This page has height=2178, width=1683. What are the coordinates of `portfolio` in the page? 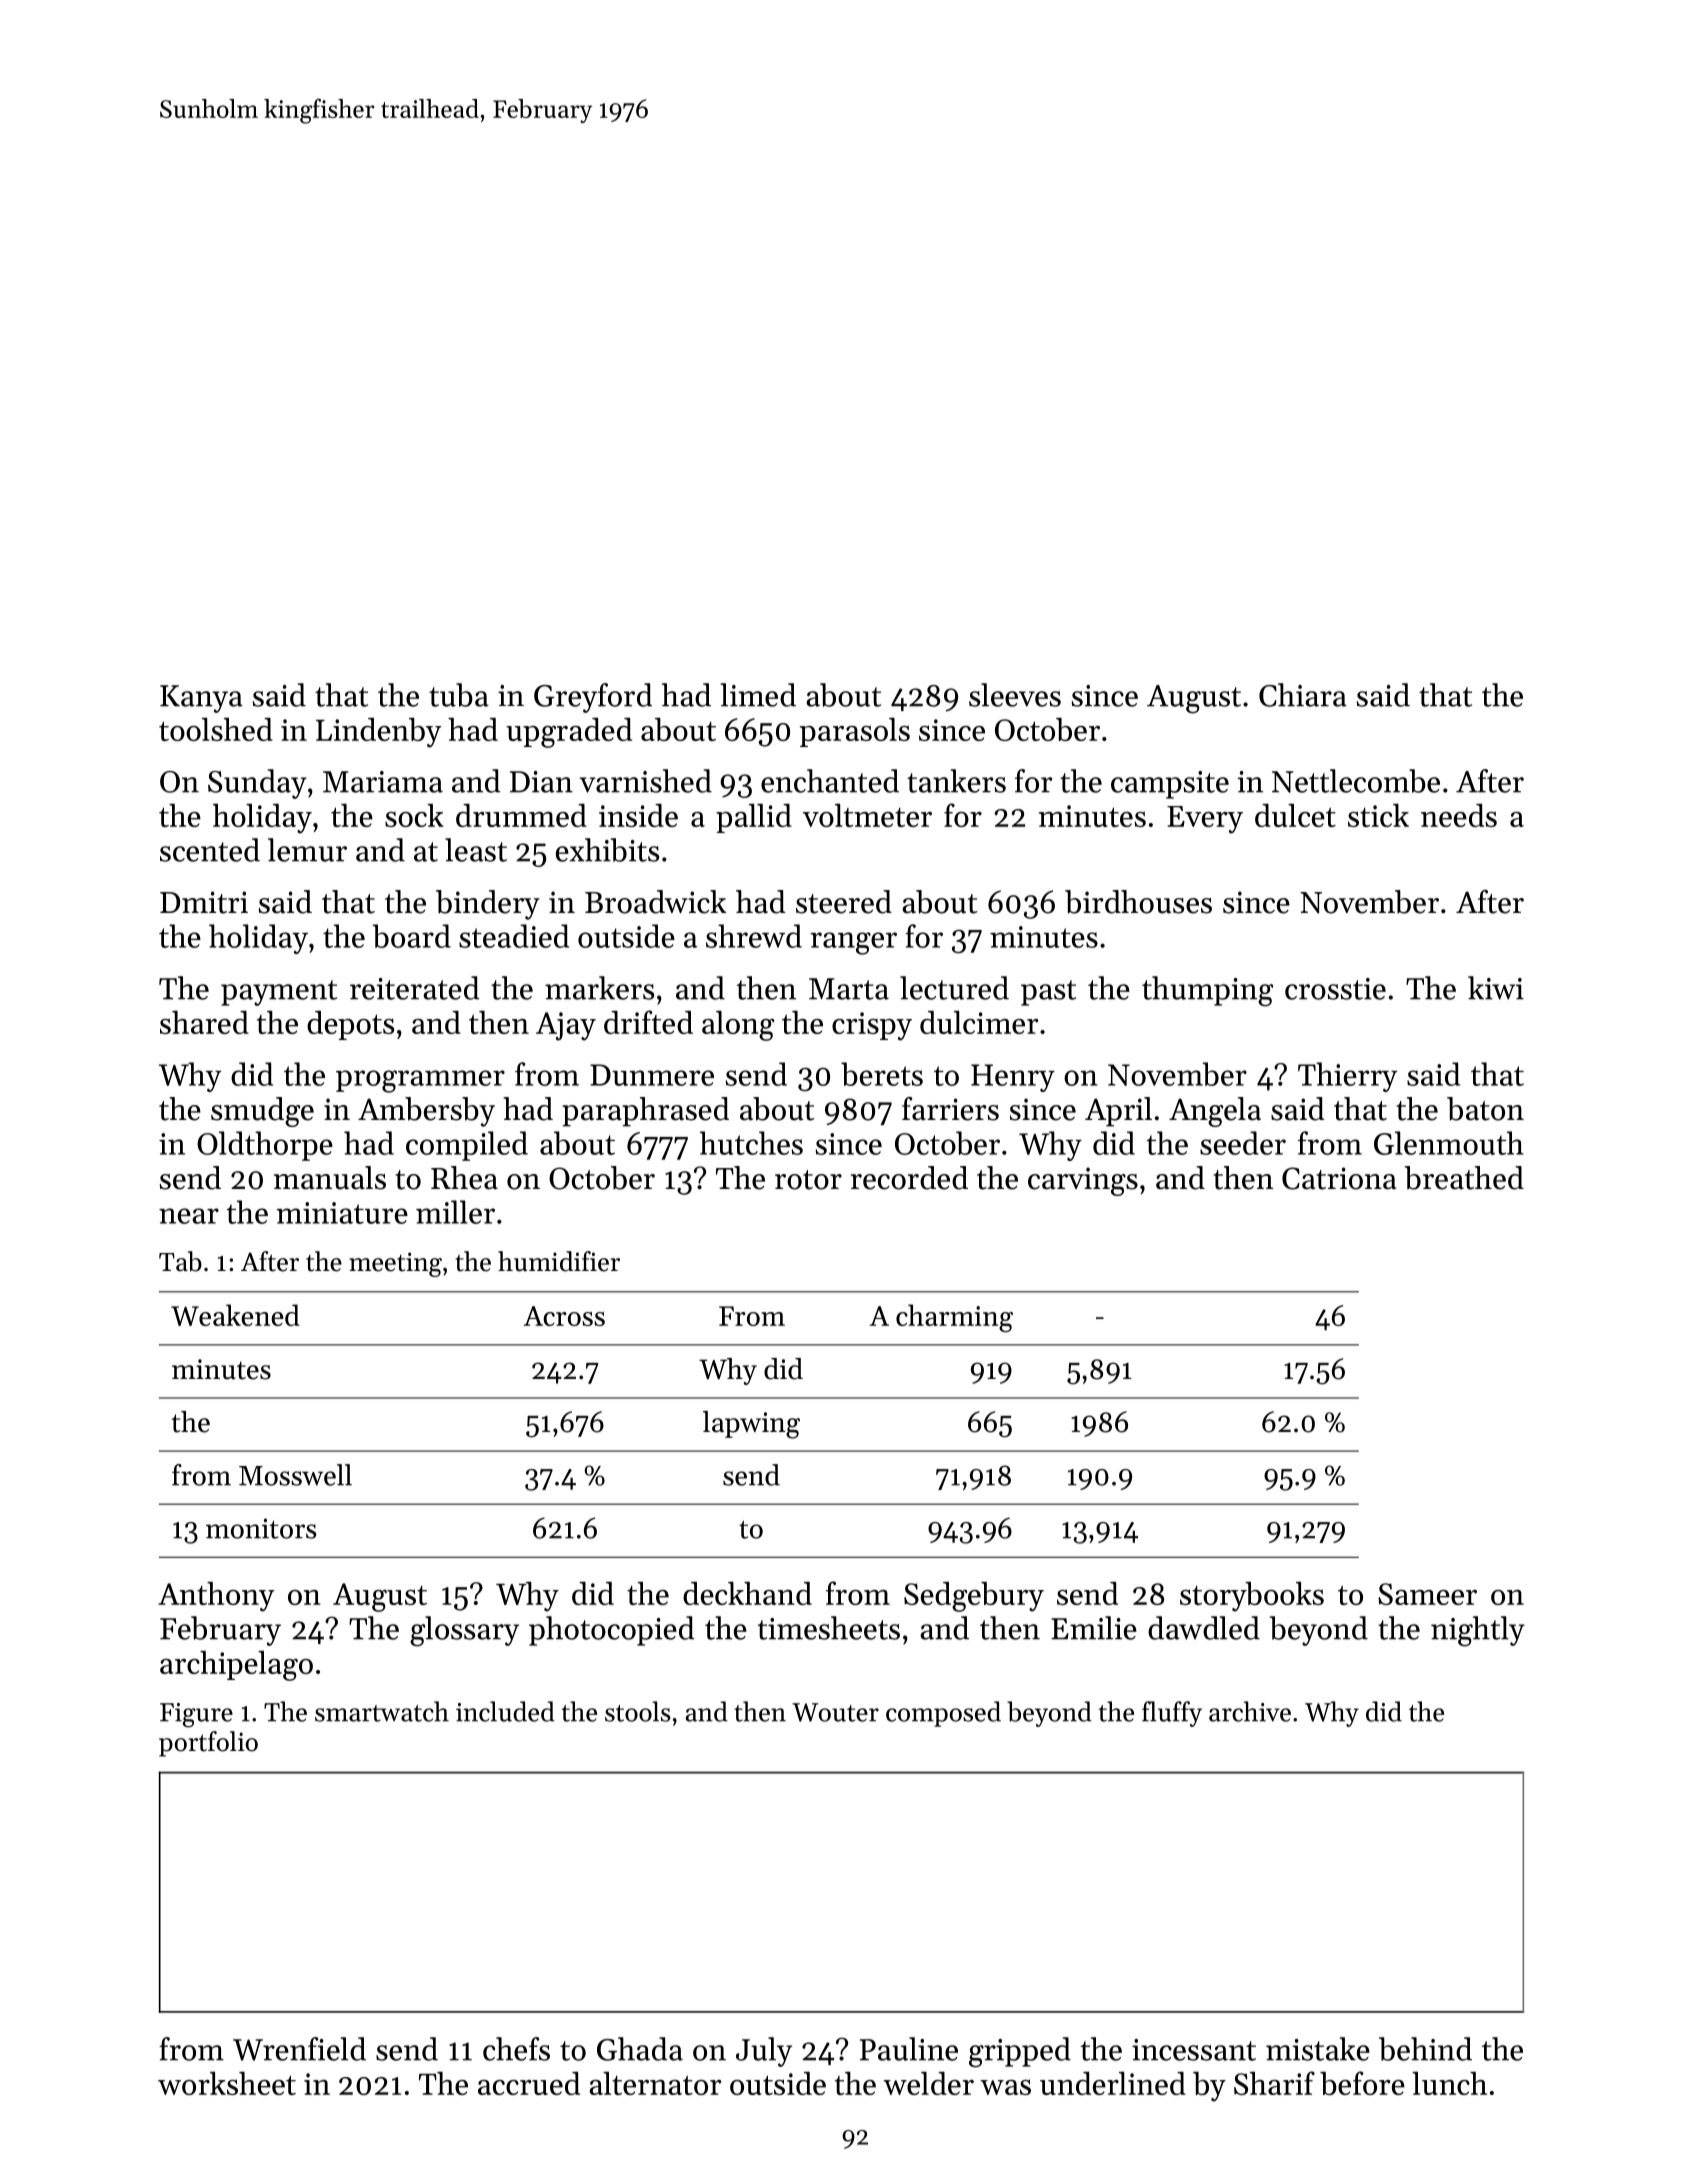 It's located at (208, 1744).
